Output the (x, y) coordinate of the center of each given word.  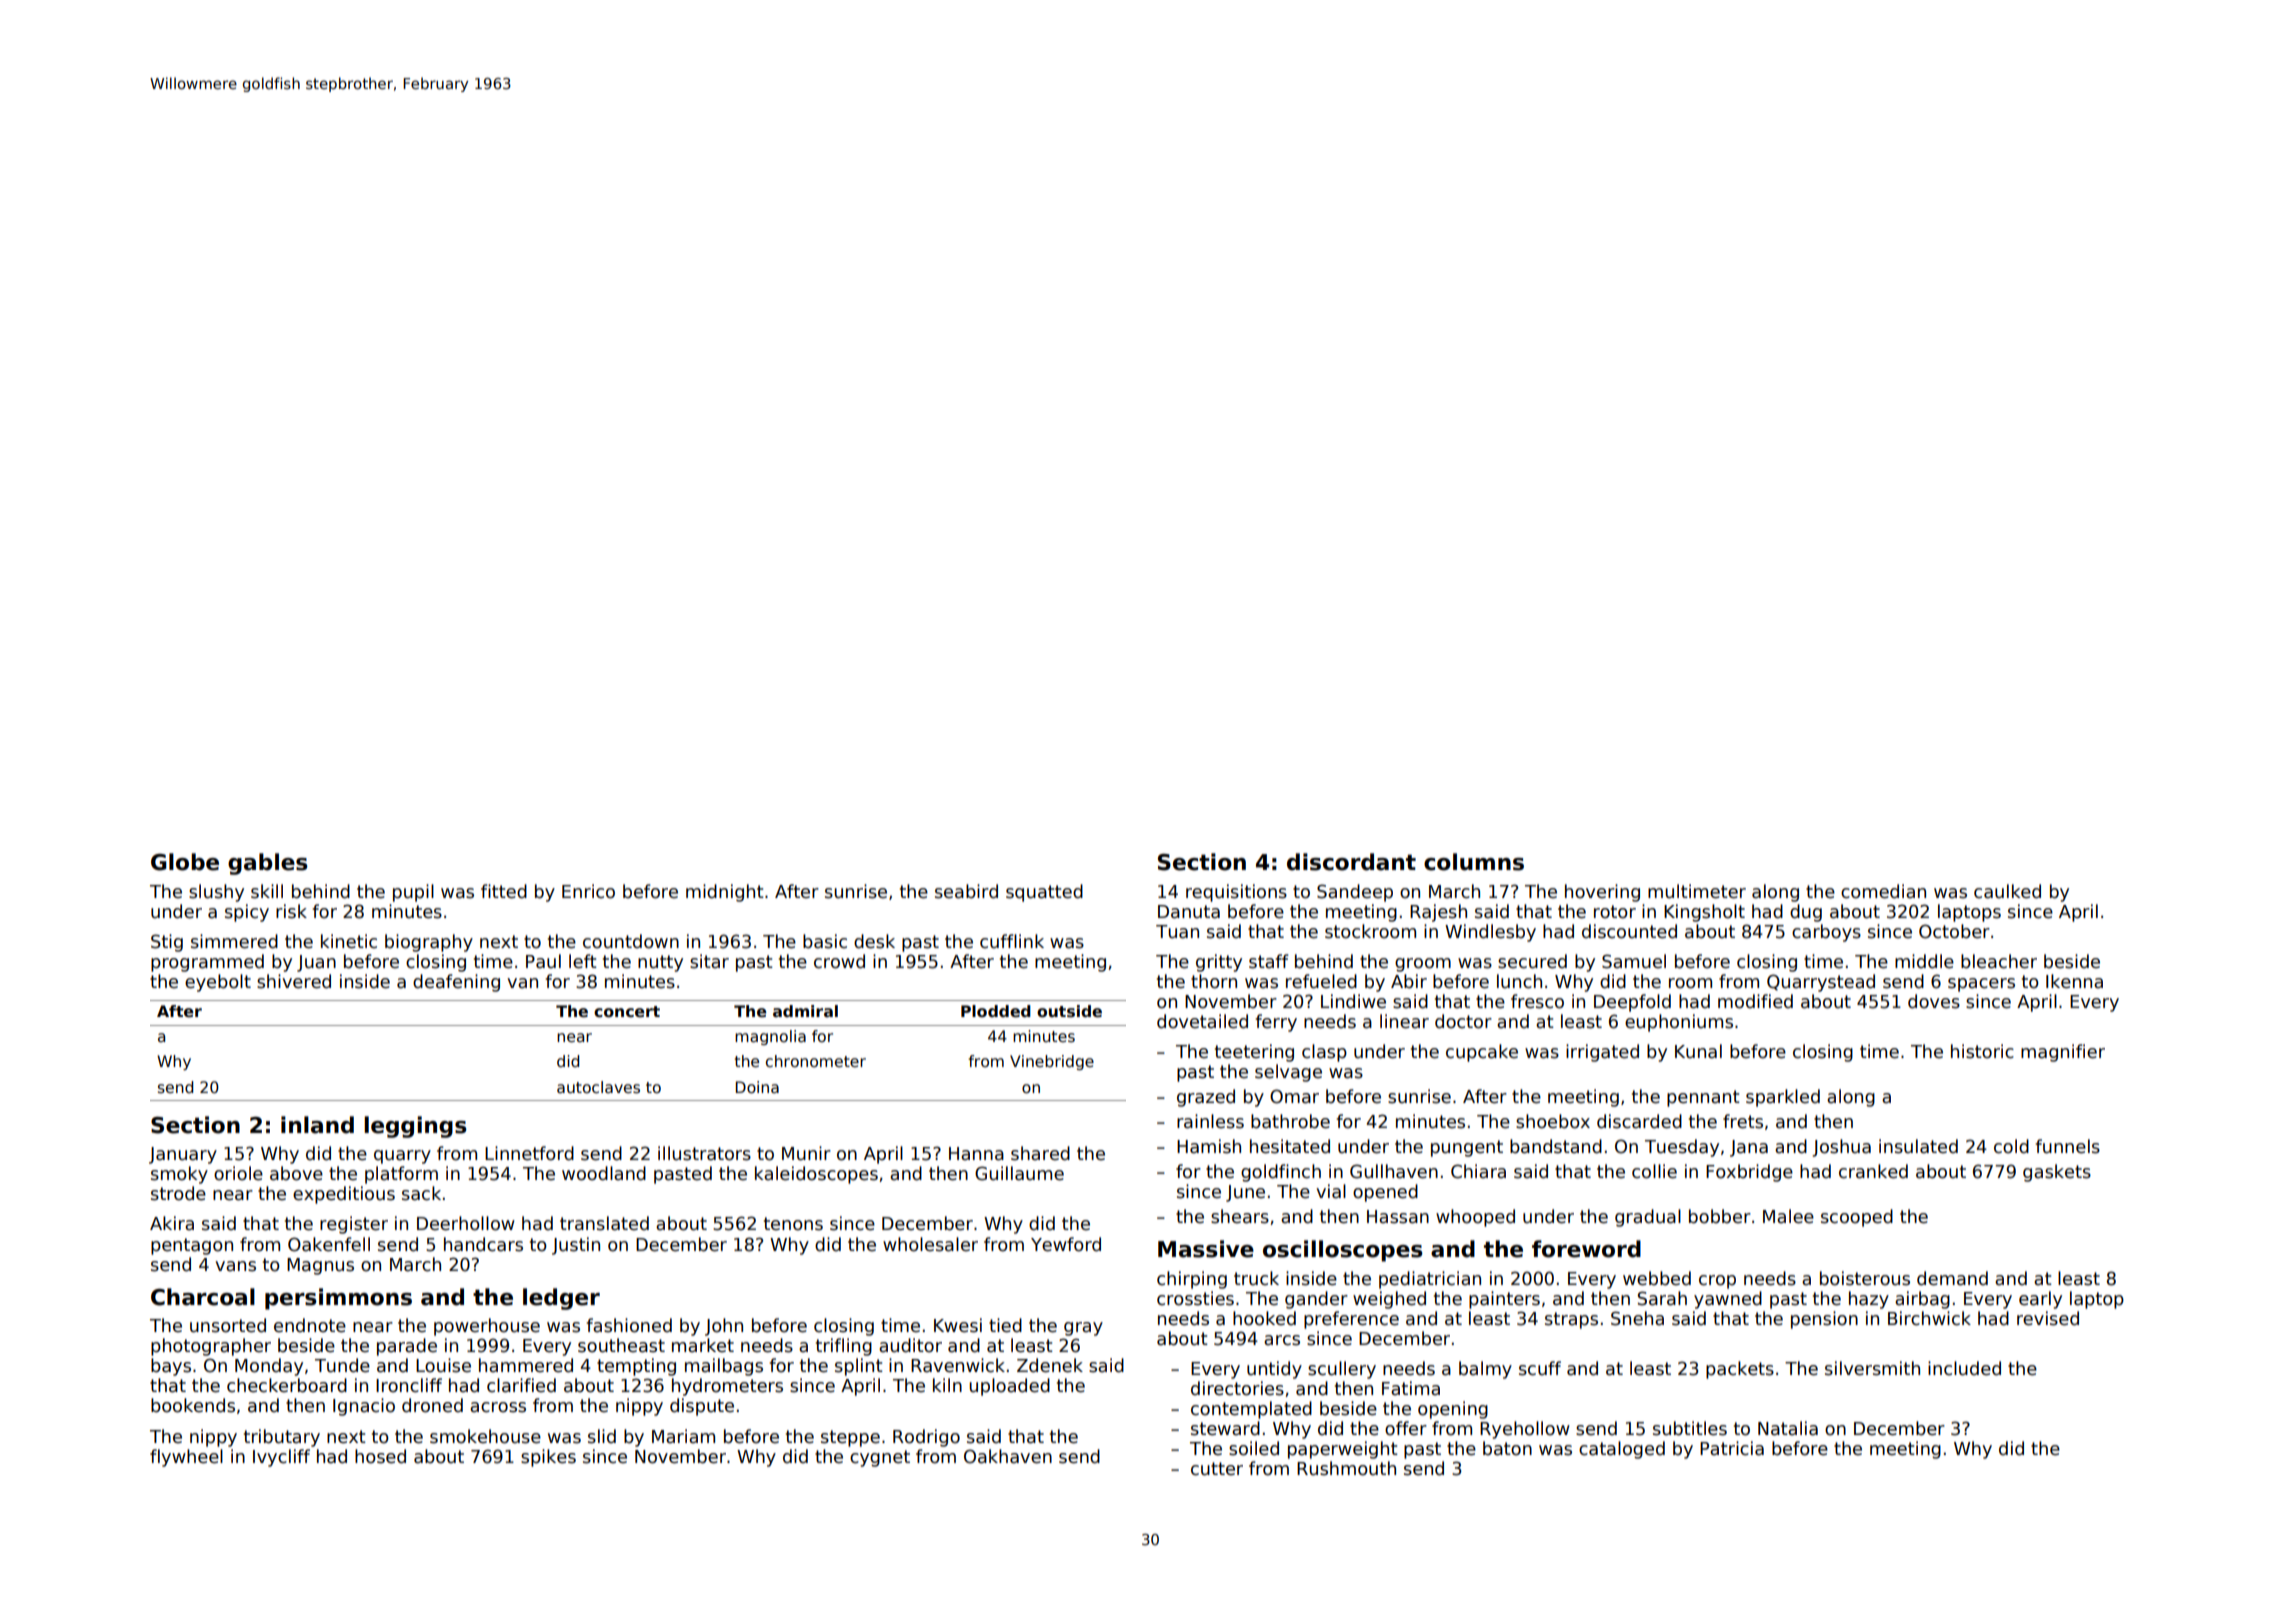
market (703, 1345)
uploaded (1009, 1387)
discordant (1351, 862)
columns (1474, 862)
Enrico (588, 891)
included (1964, 1368)
